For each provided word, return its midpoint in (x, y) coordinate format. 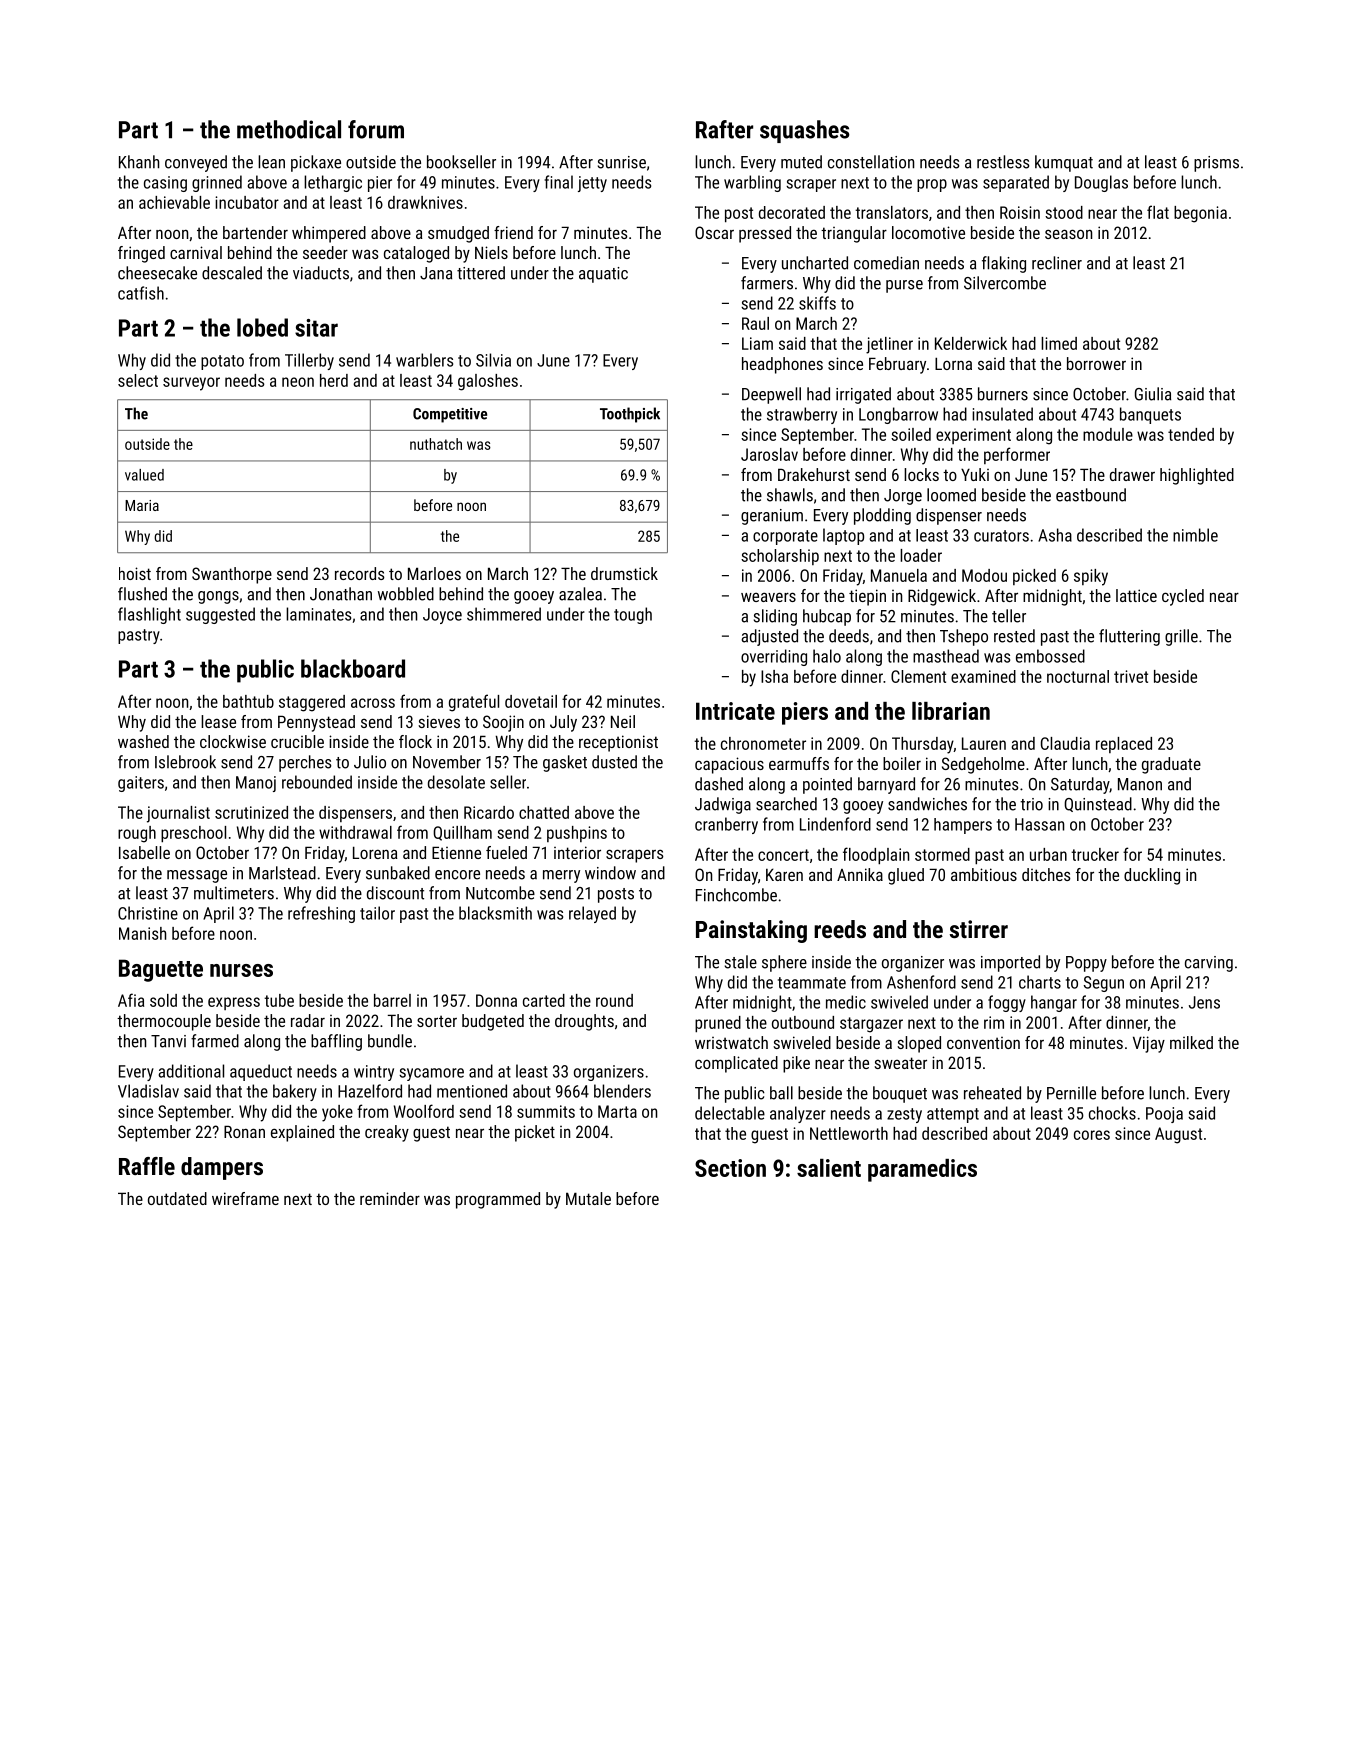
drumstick (624, 573)
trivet (1131, 676)
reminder (390, 1198)
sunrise (622, 162)
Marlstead (282, 873)
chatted (544, 812)
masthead (946, 656)
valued (144, 475)
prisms (1216, 164)
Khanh (139, 162)
